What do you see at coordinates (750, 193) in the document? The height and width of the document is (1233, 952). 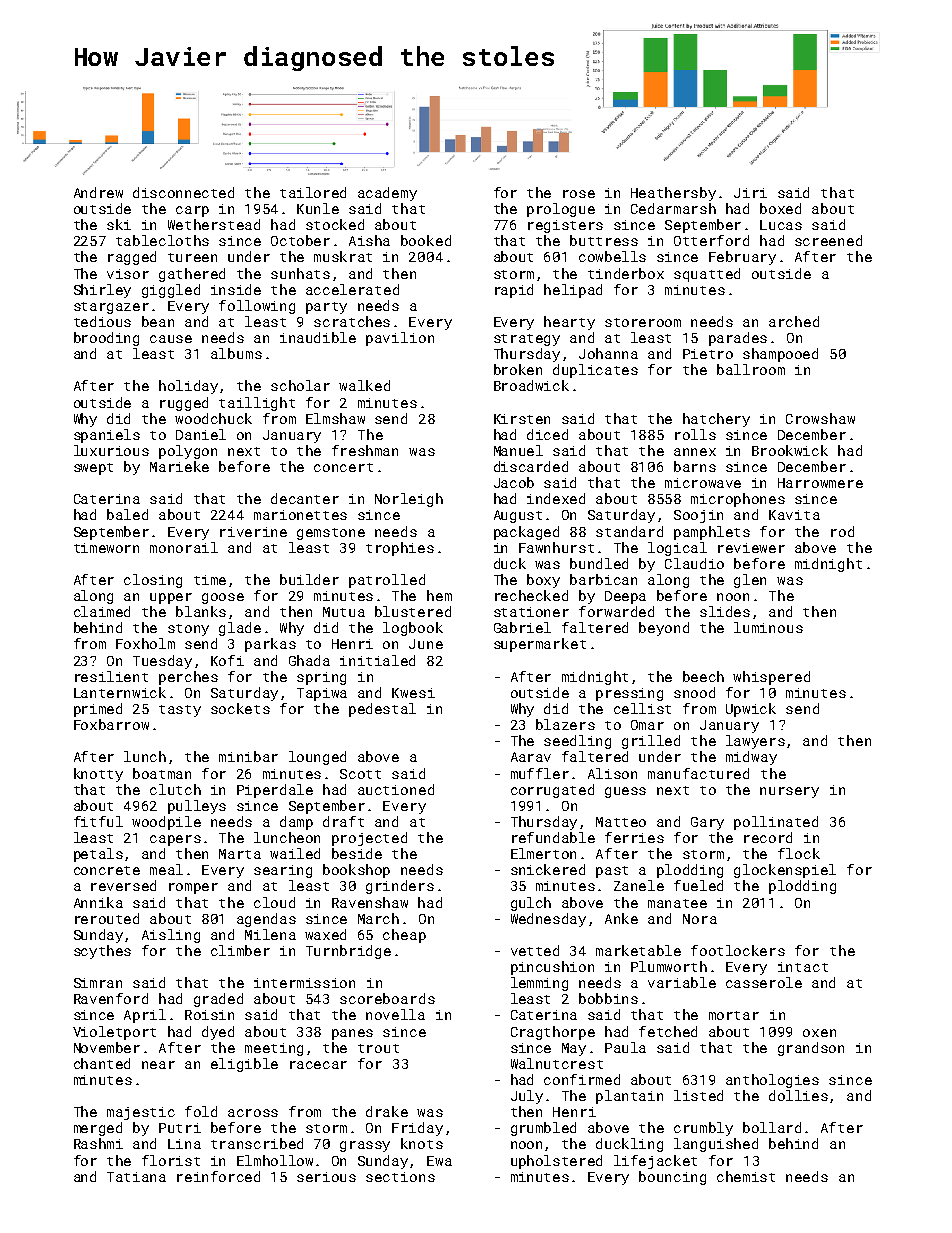 I see `Jiri` at bounding box center [750, 193].
